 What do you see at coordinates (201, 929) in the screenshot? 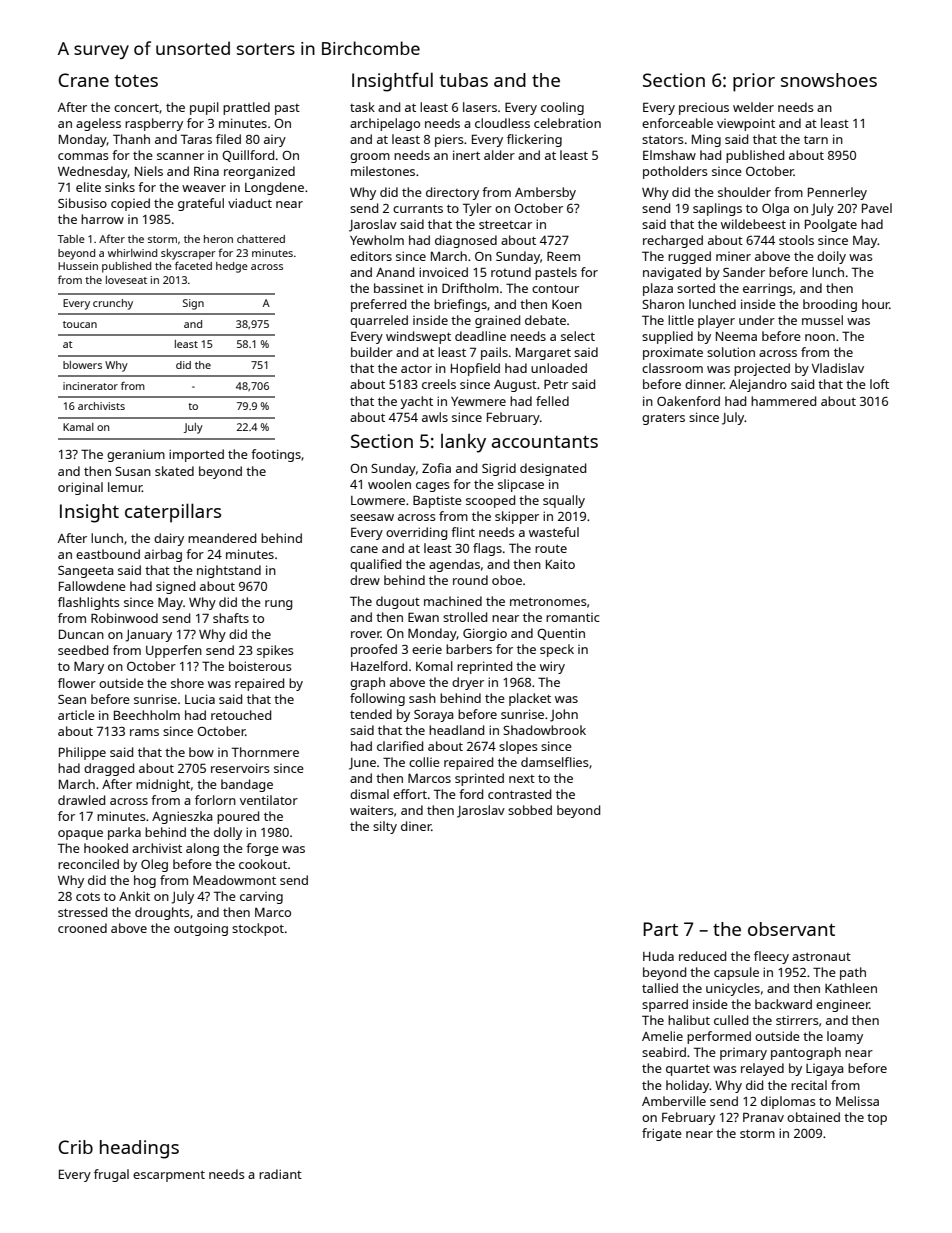
I see `outgoing` at bounding box center [201, 929].
